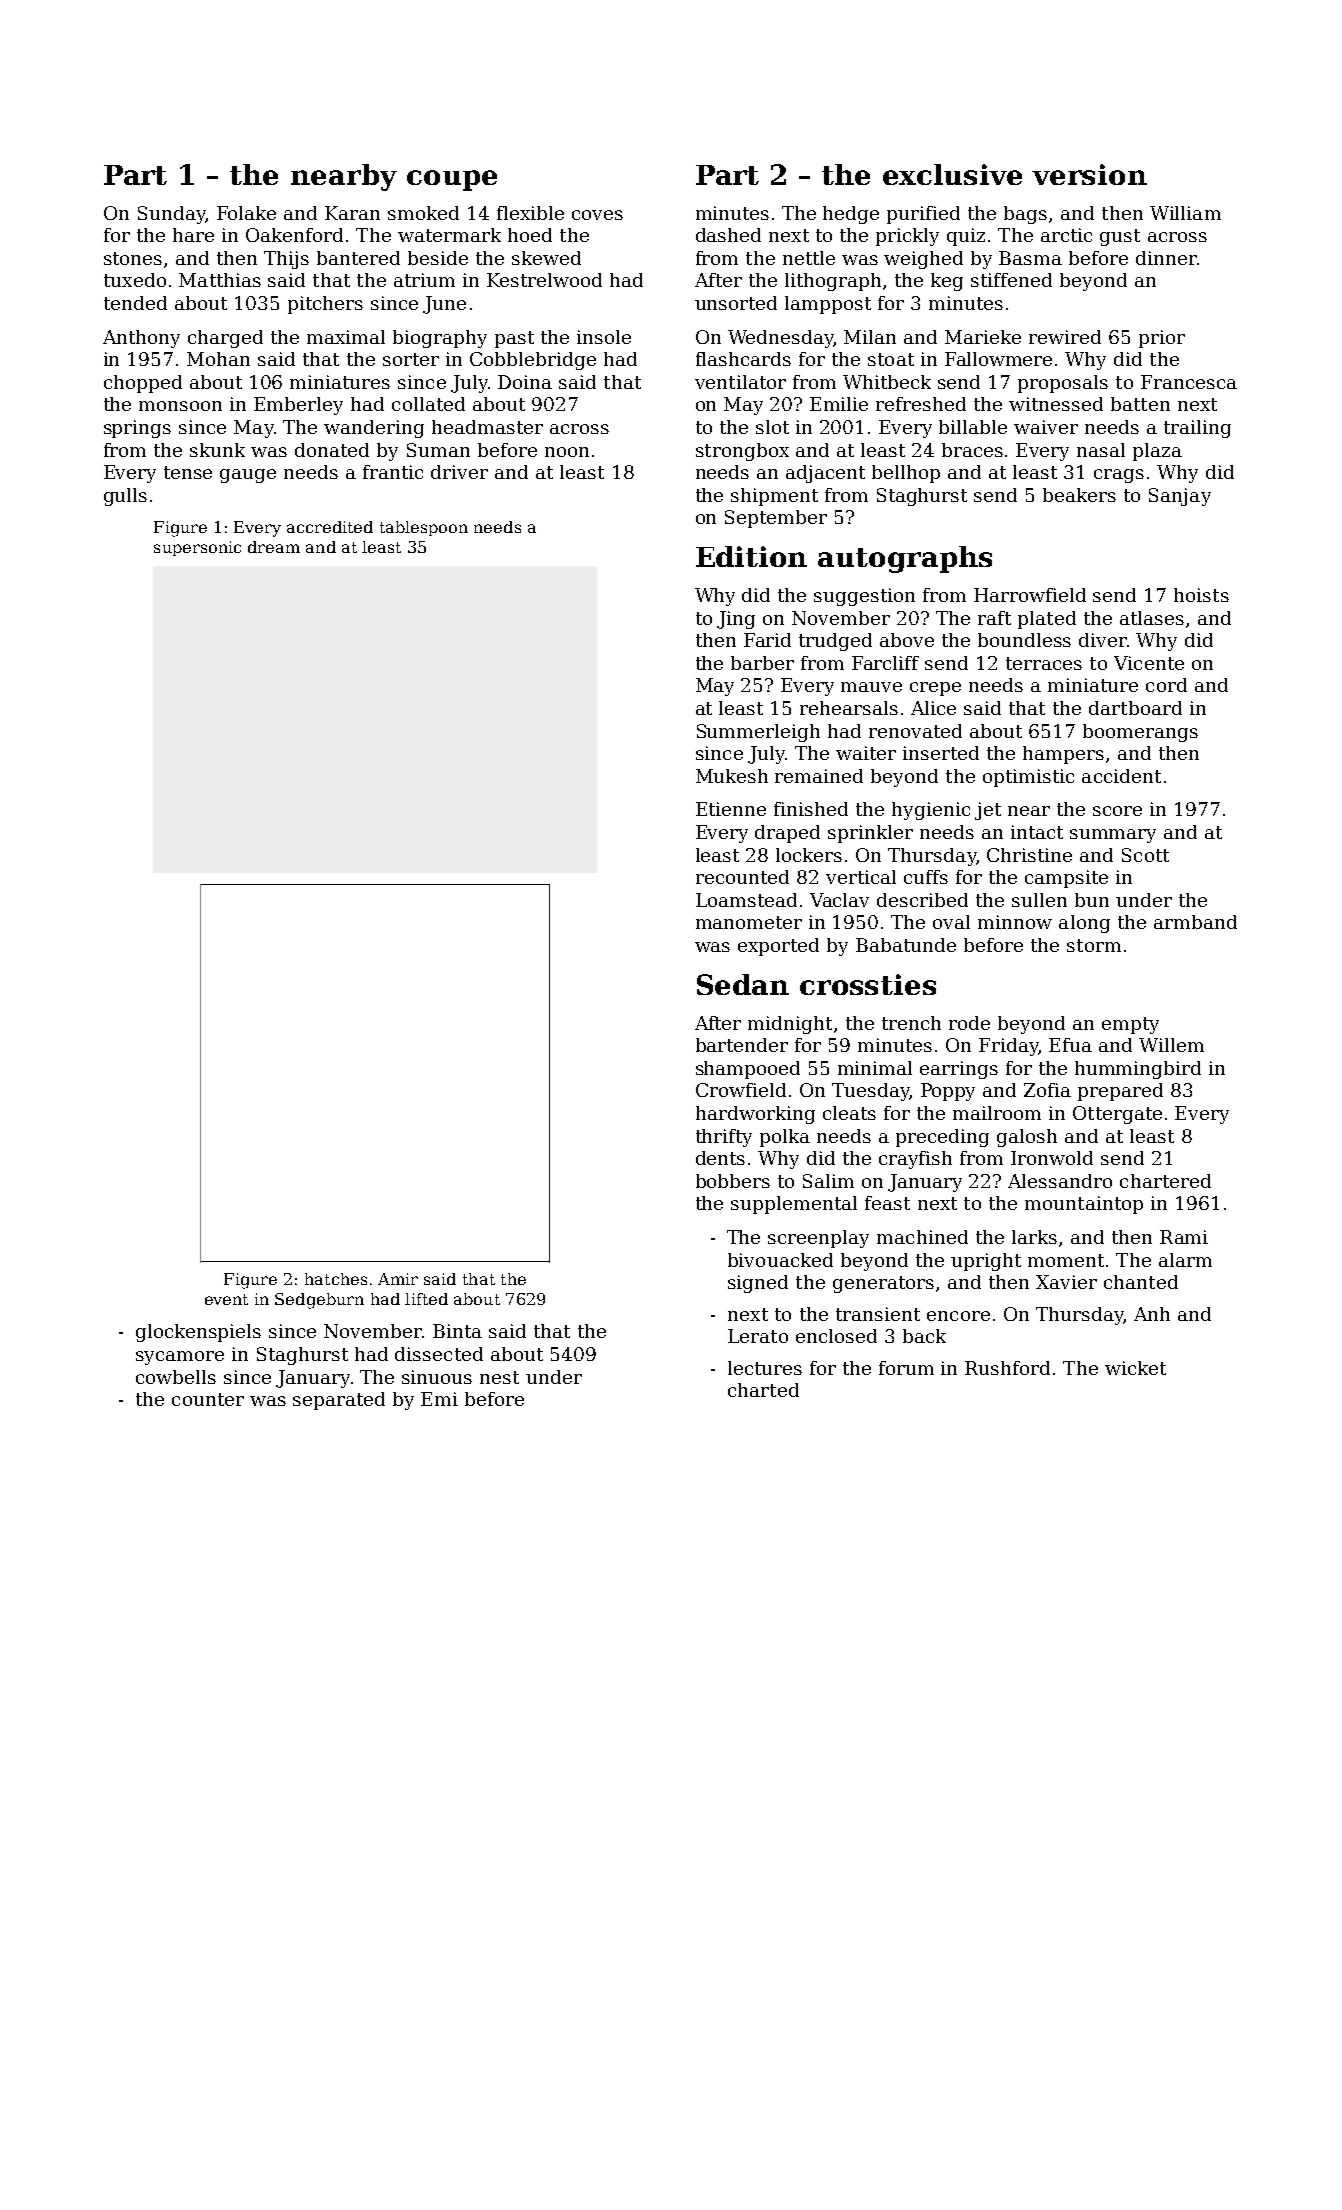 The height and width of the image is (2210, 1342). Describe the element at coordinates (1135, 708) in the image. I see `dartboard` at that location.
